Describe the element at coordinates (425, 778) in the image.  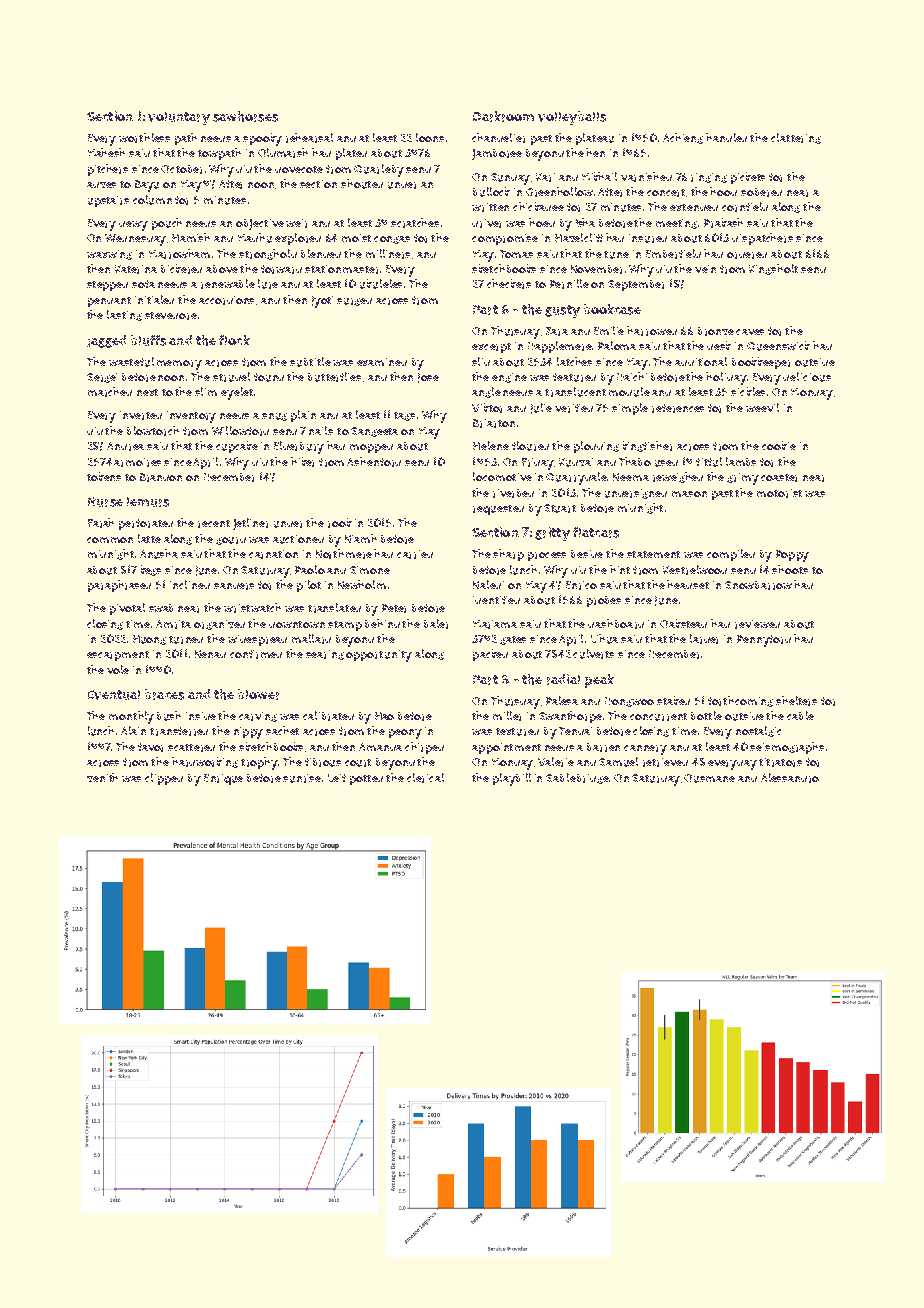
I see `clerical` at that location.
